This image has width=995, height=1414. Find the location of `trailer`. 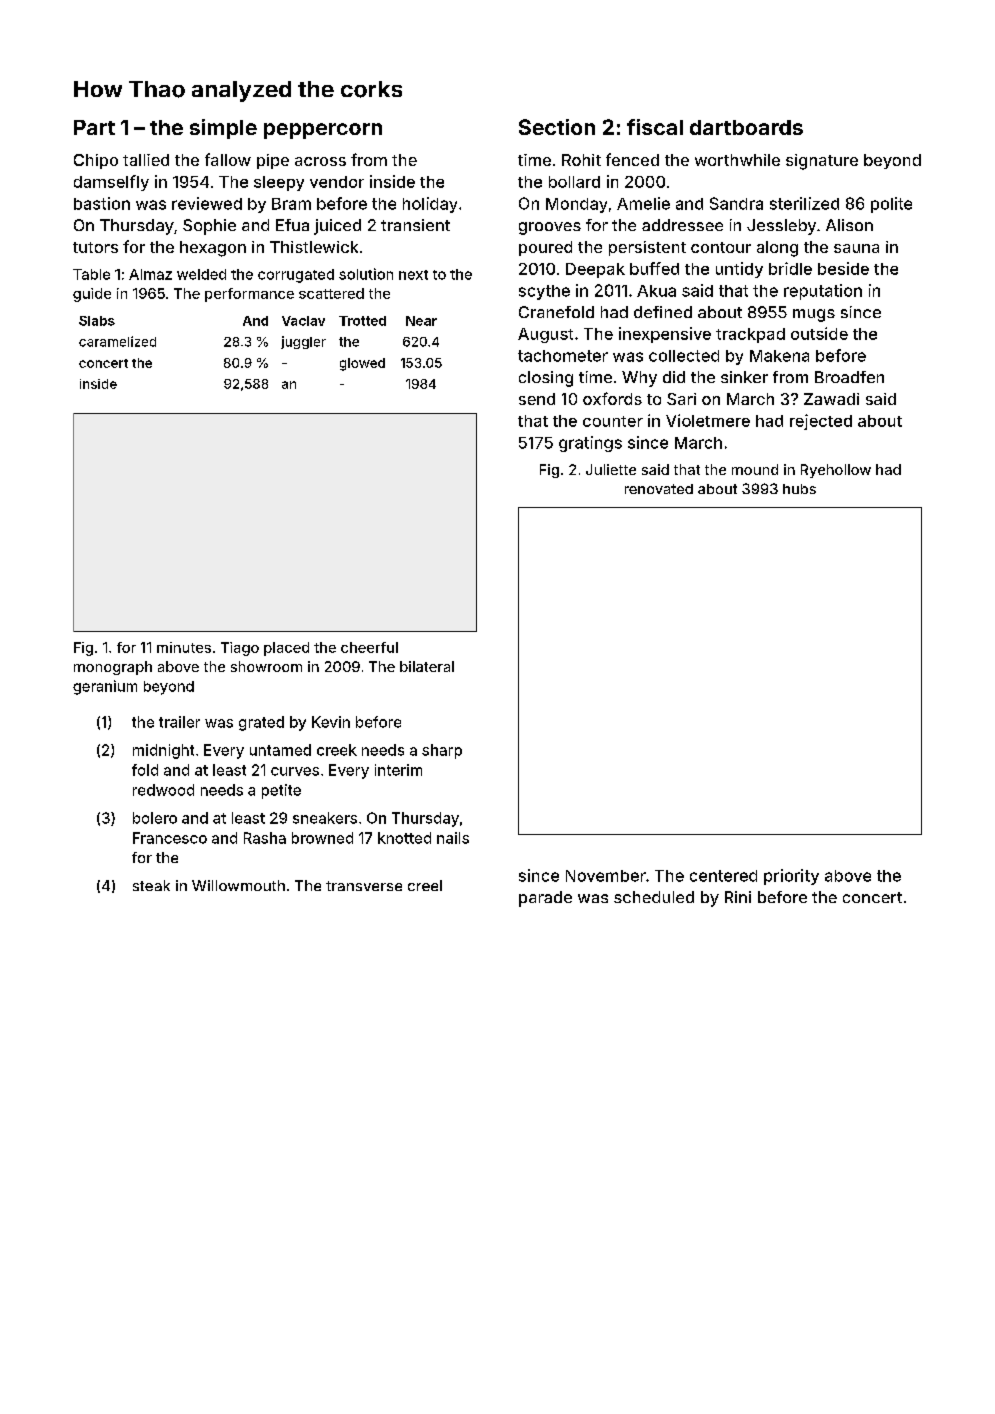

trailer is located at coordinates (179, 722).
